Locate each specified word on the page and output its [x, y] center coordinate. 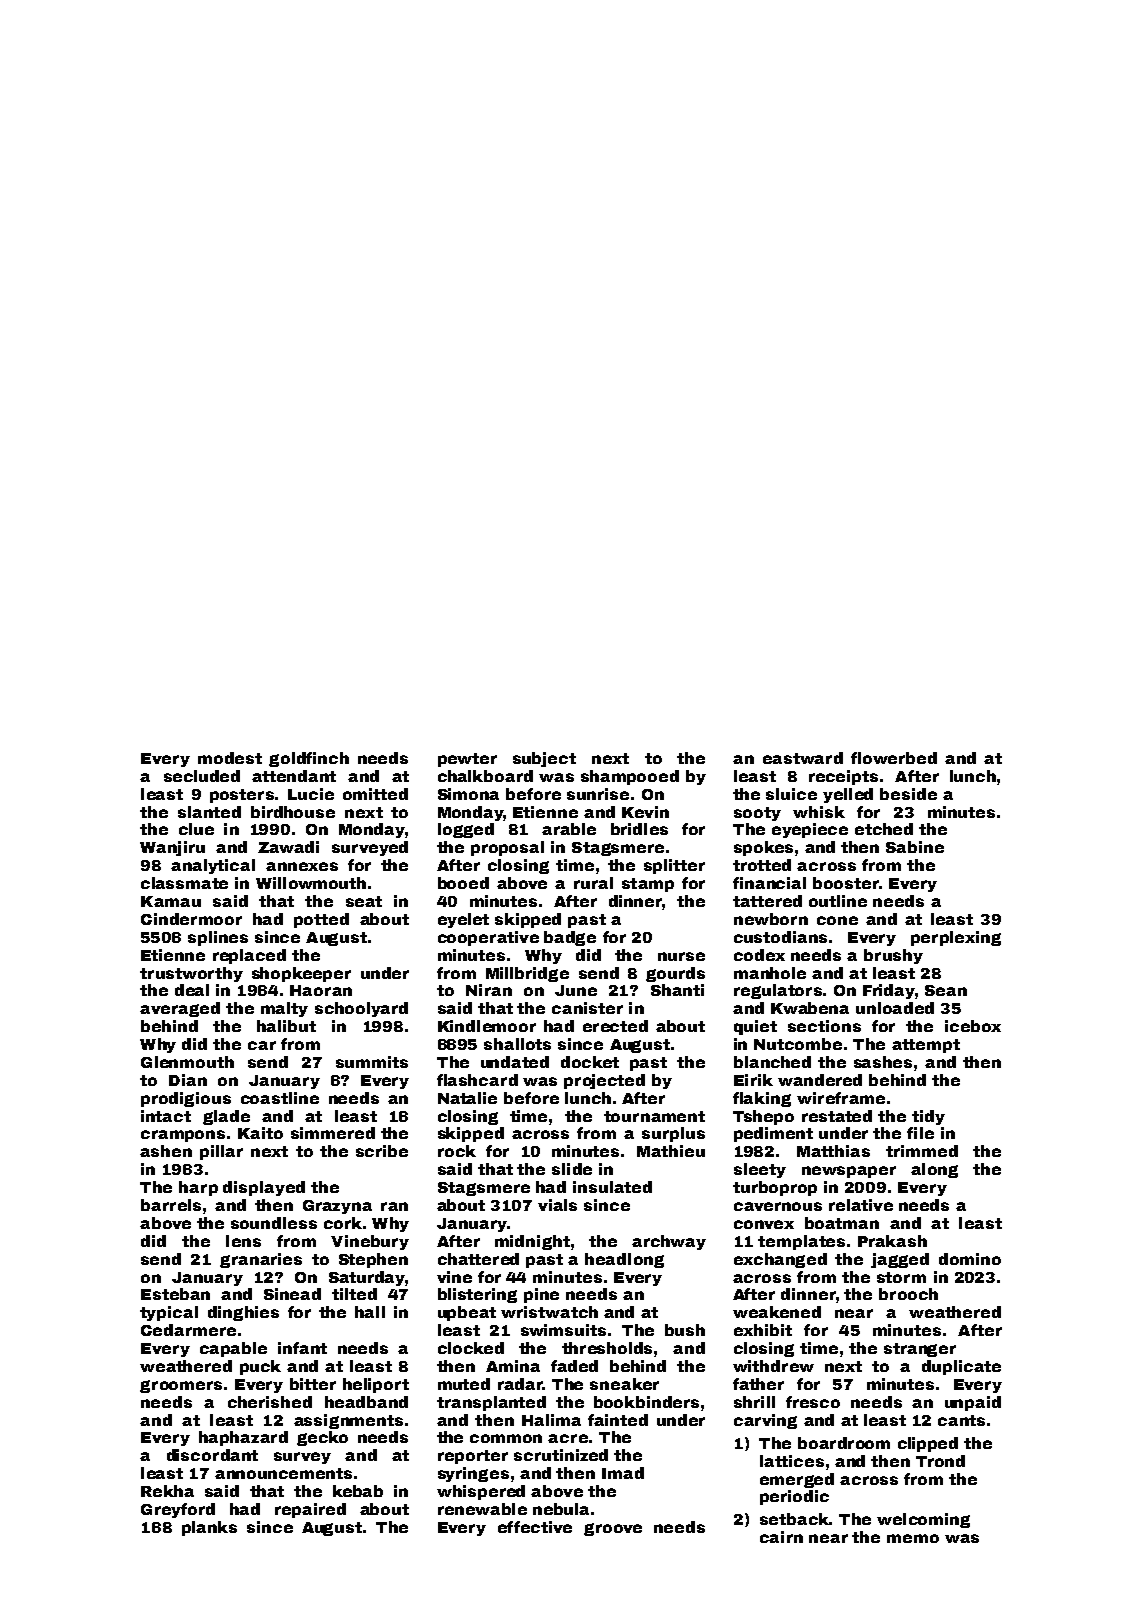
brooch [908, 1294]
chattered [478, 1259]
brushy [893, 956]
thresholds [607, 1348]
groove [613, 1529]
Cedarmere [188, 1330]
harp [198, 1188]
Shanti [677, 990]
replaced [249, 956]
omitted [375, 794]
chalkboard [485, 776]
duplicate [961, 1367]
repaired [310, 1510]
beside [908, 794]
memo [913, 1538]
